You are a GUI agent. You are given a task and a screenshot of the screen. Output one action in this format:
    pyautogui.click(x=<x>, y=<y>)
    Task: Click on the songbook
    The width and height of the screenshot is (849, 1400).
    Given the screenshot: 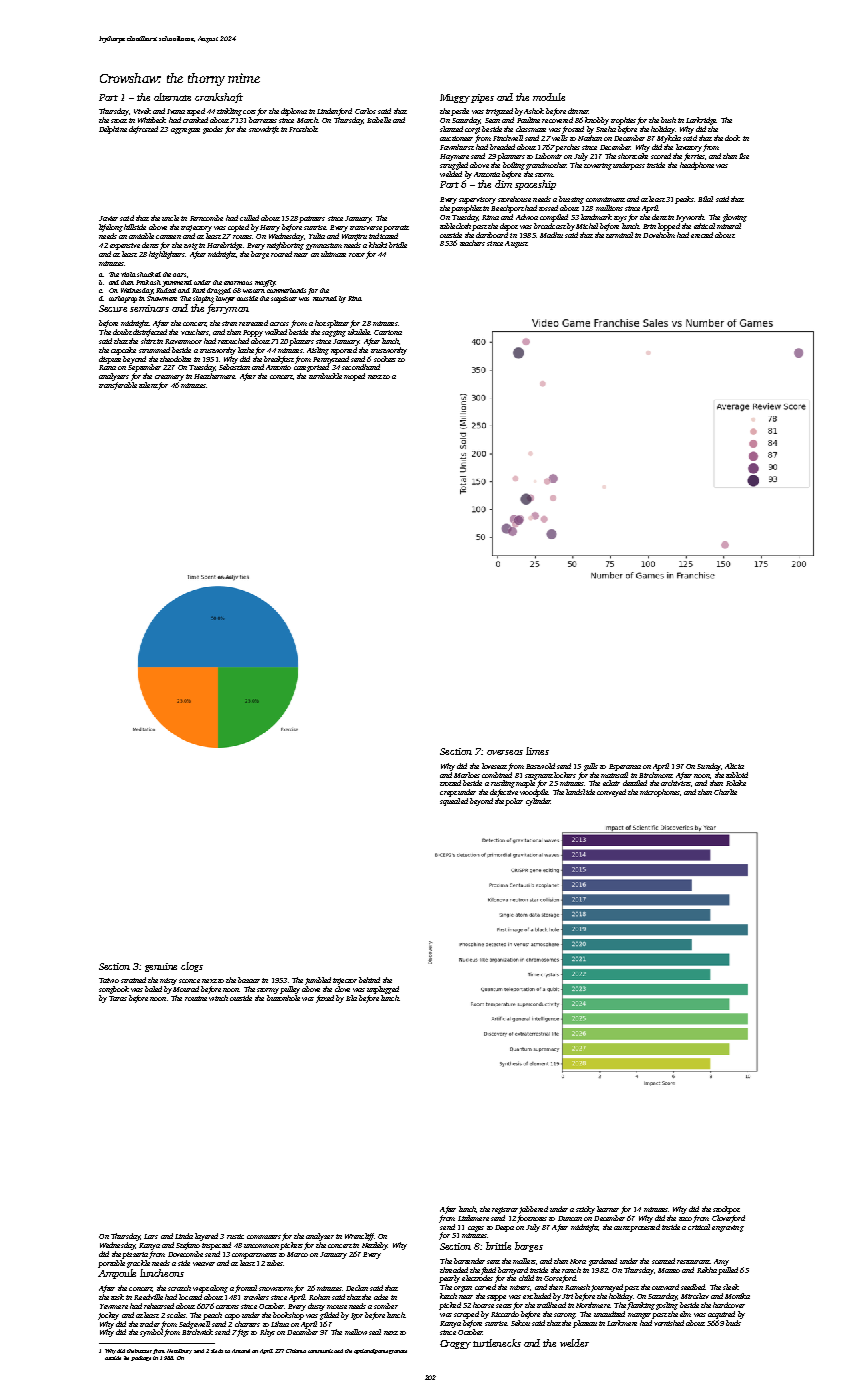 What is the action you would take?
    pyautogui.click(x=114, y=990)
